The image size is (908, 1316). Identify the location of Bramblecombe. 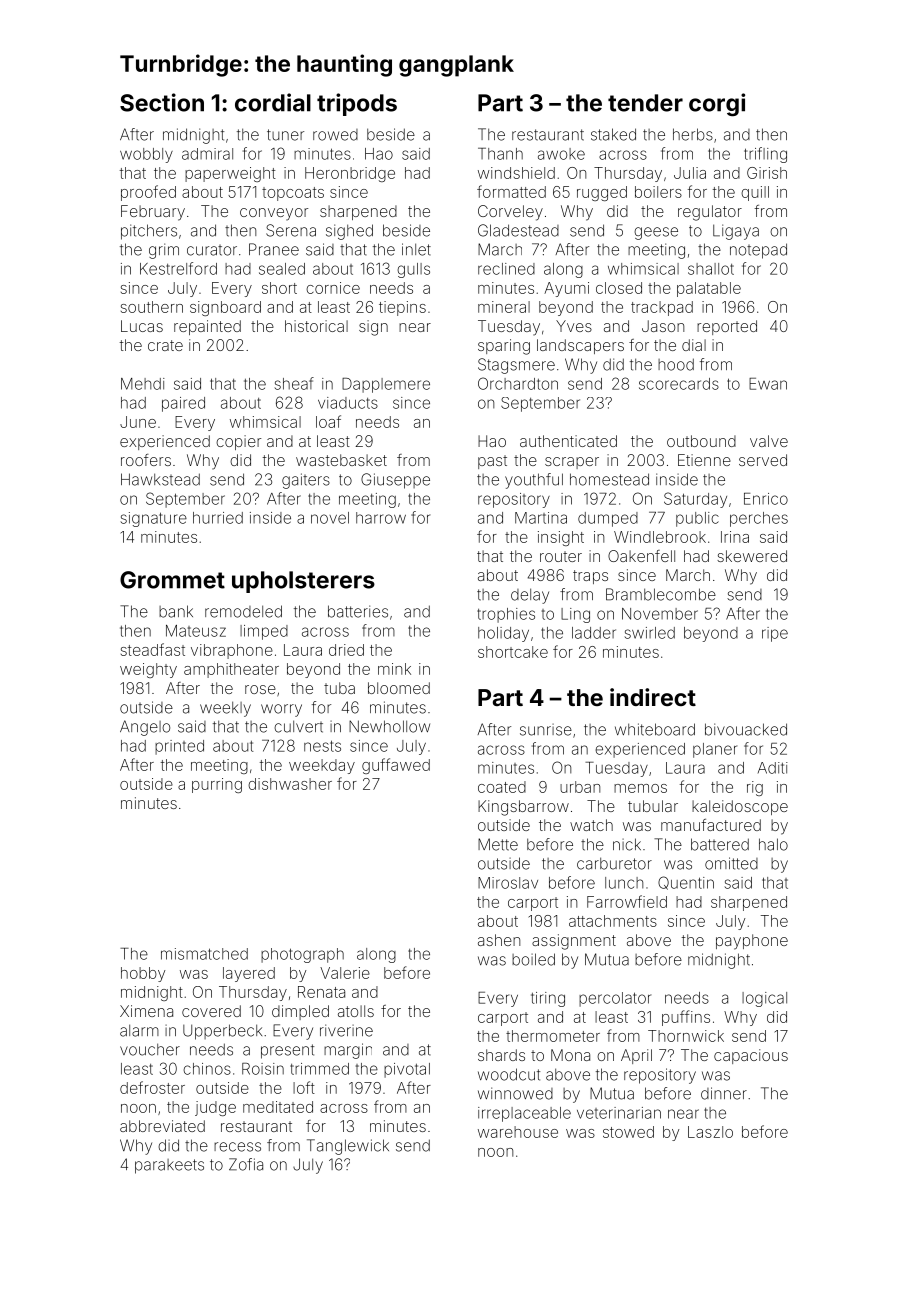
(661, 594).
